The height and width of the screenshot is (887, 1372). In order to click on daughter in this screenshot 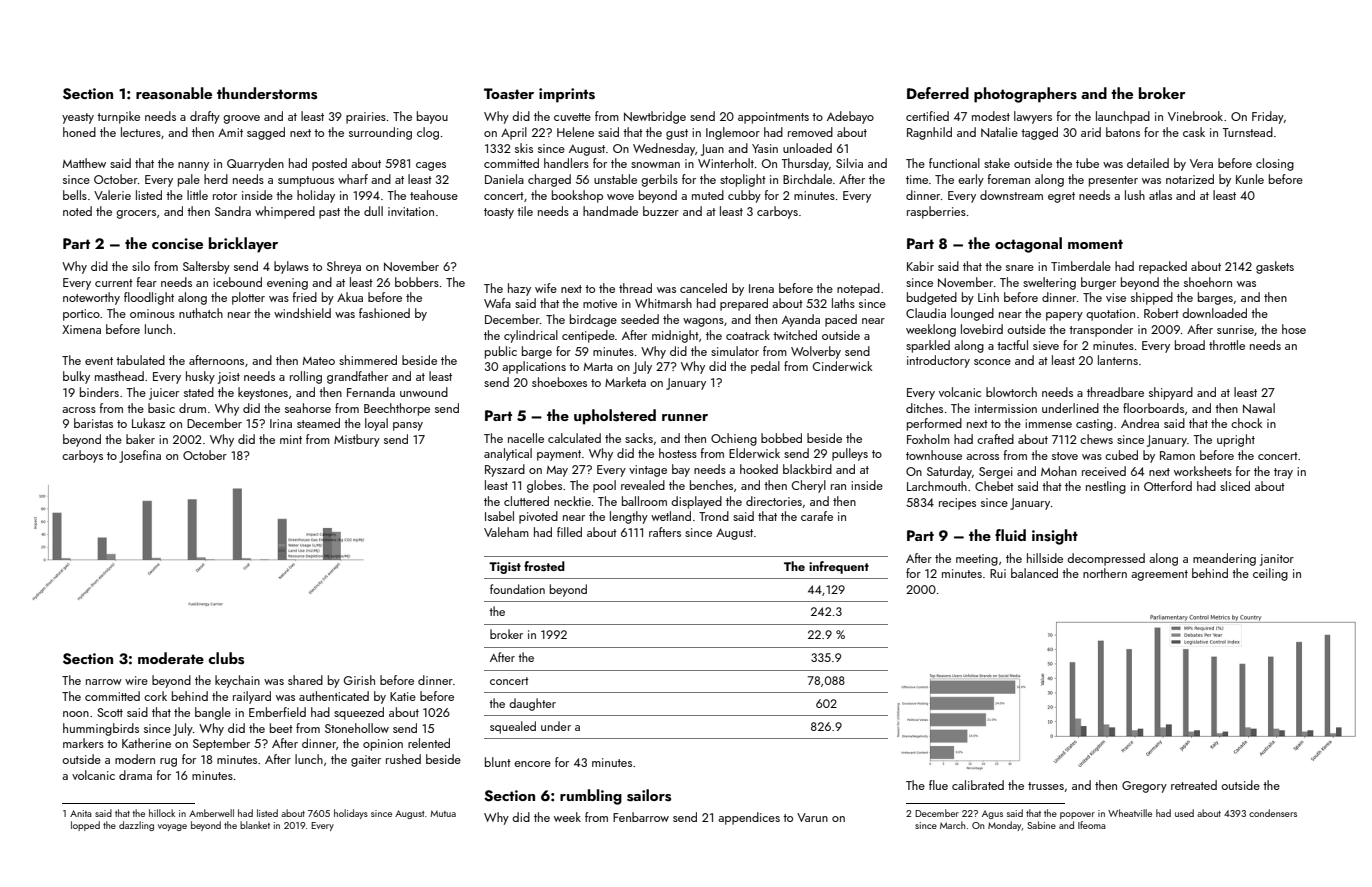, I will do `click(532, 704)`.
